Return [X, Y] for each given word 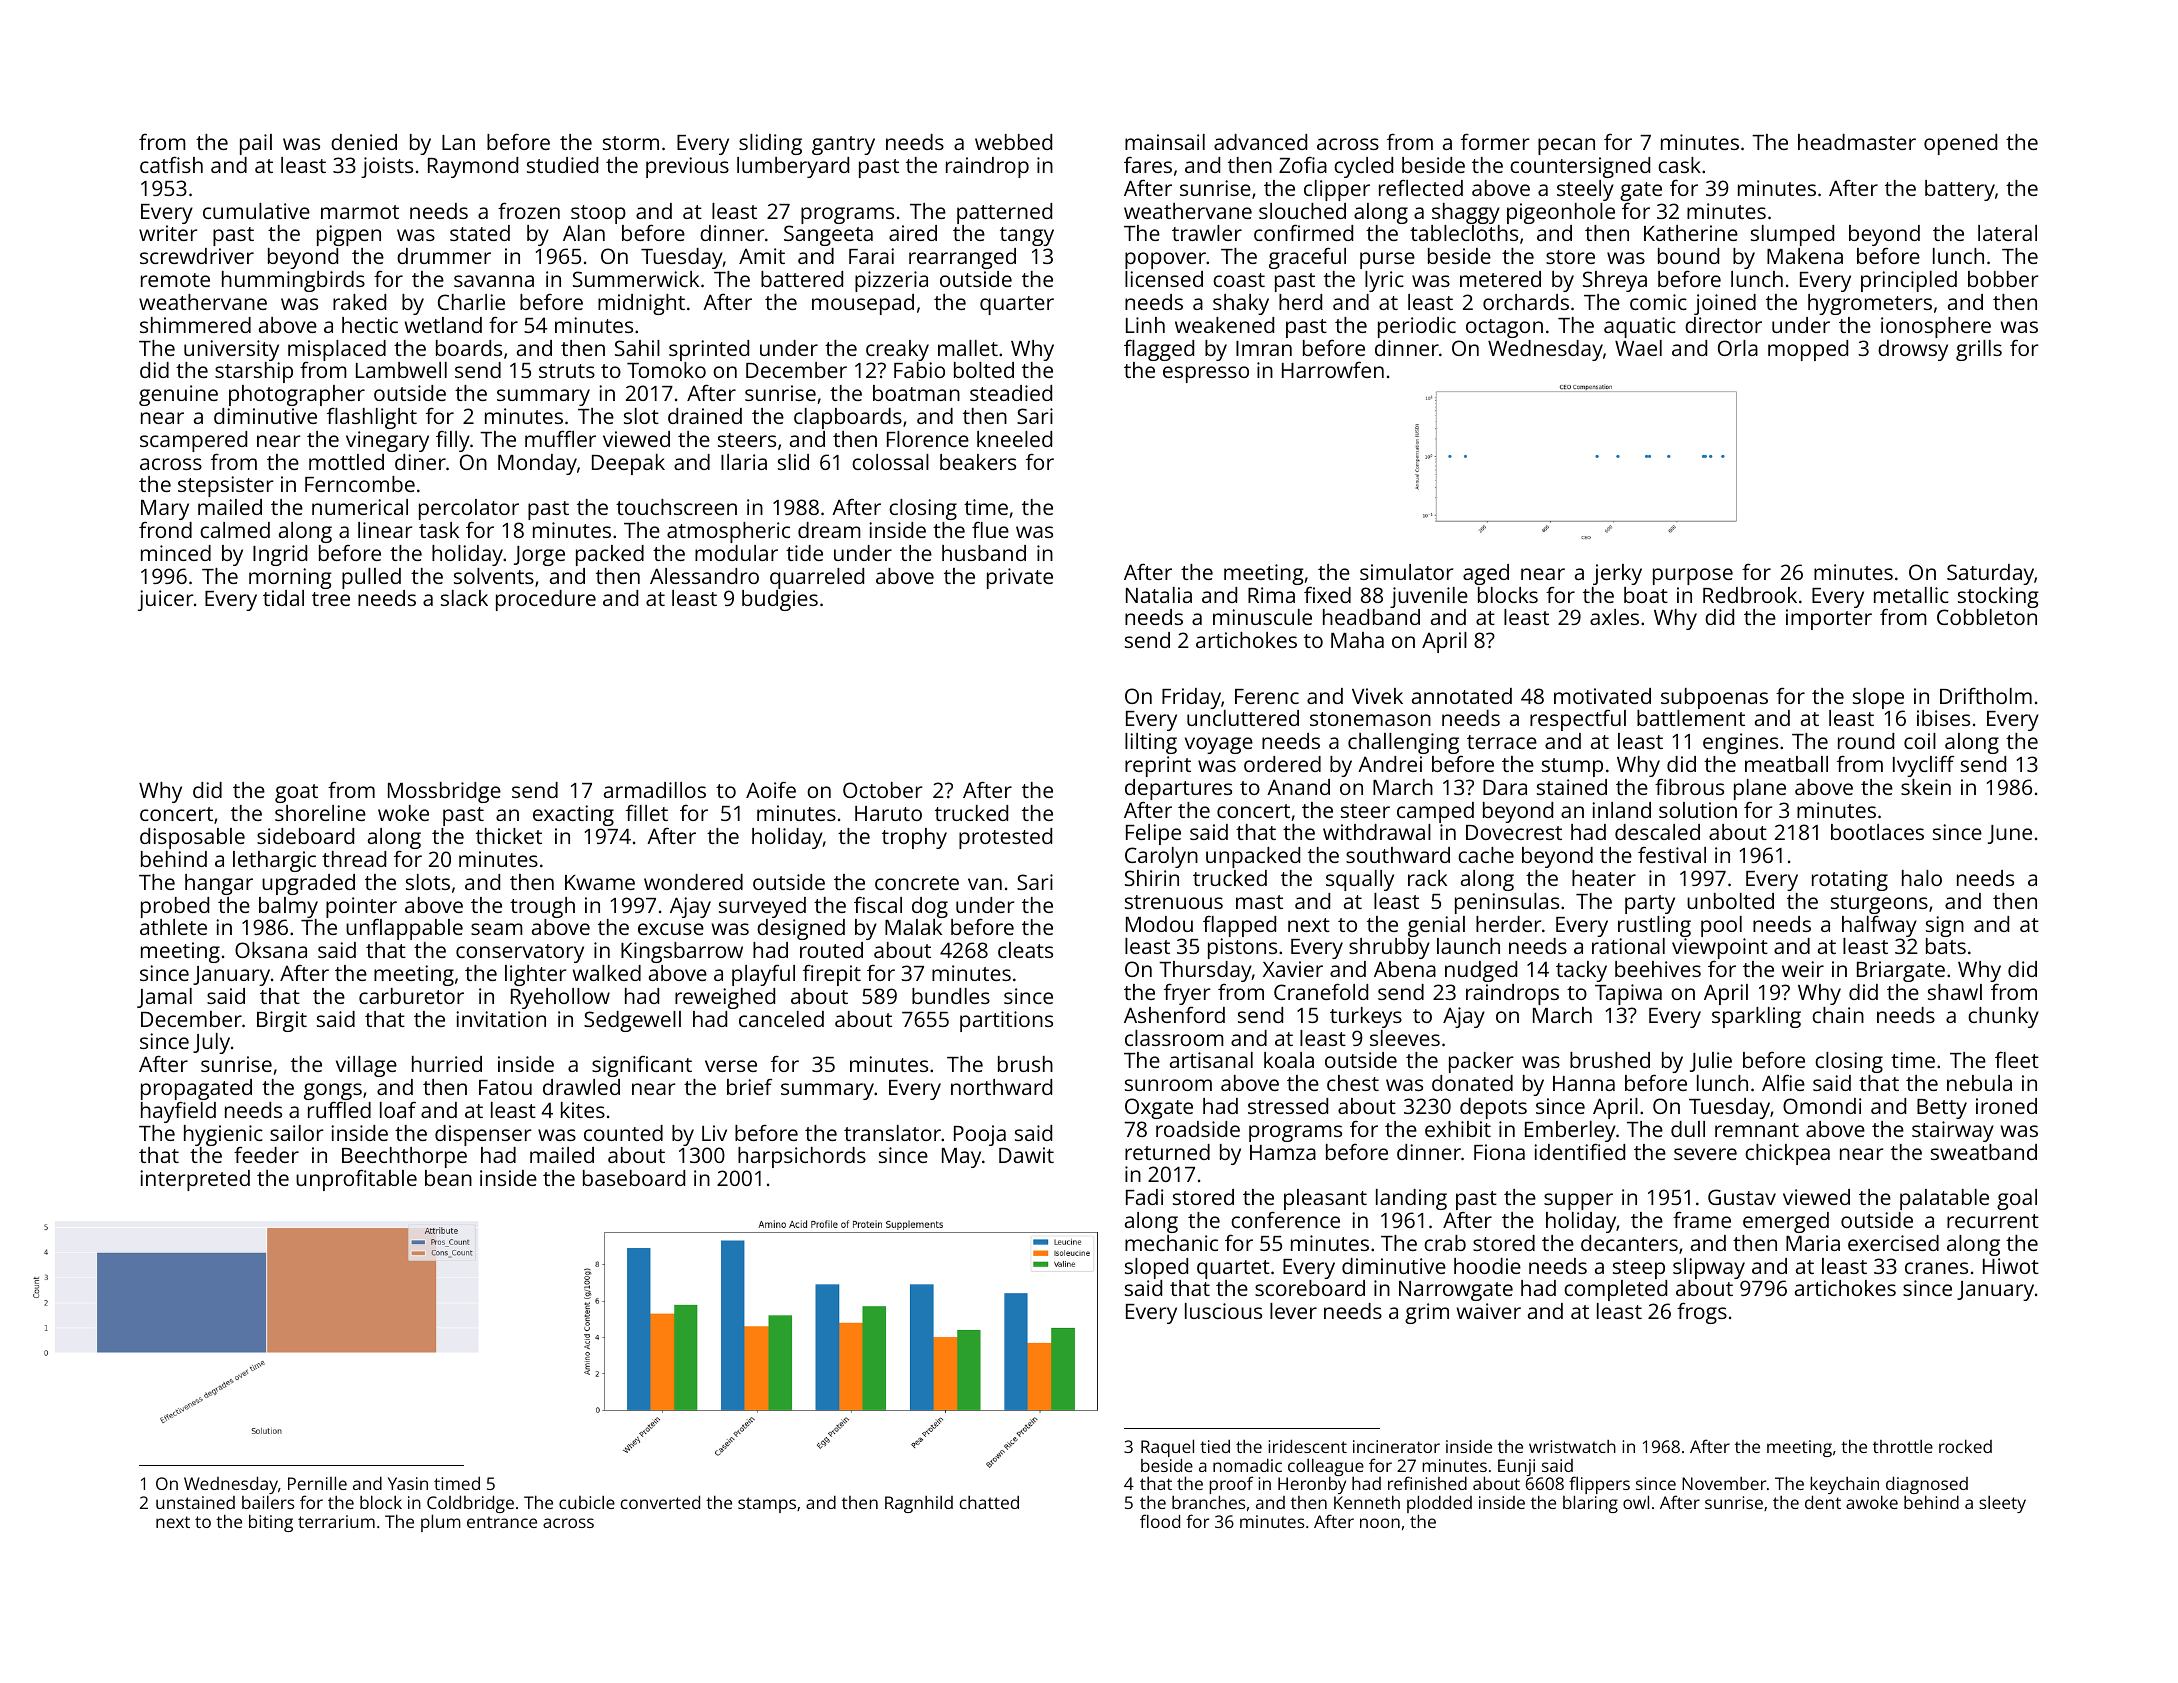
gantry [843, 145]
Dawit [1026, 1155]
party [1650, 904]
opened [1960, 144]
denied [364, 142]
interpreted [195, 1180]
